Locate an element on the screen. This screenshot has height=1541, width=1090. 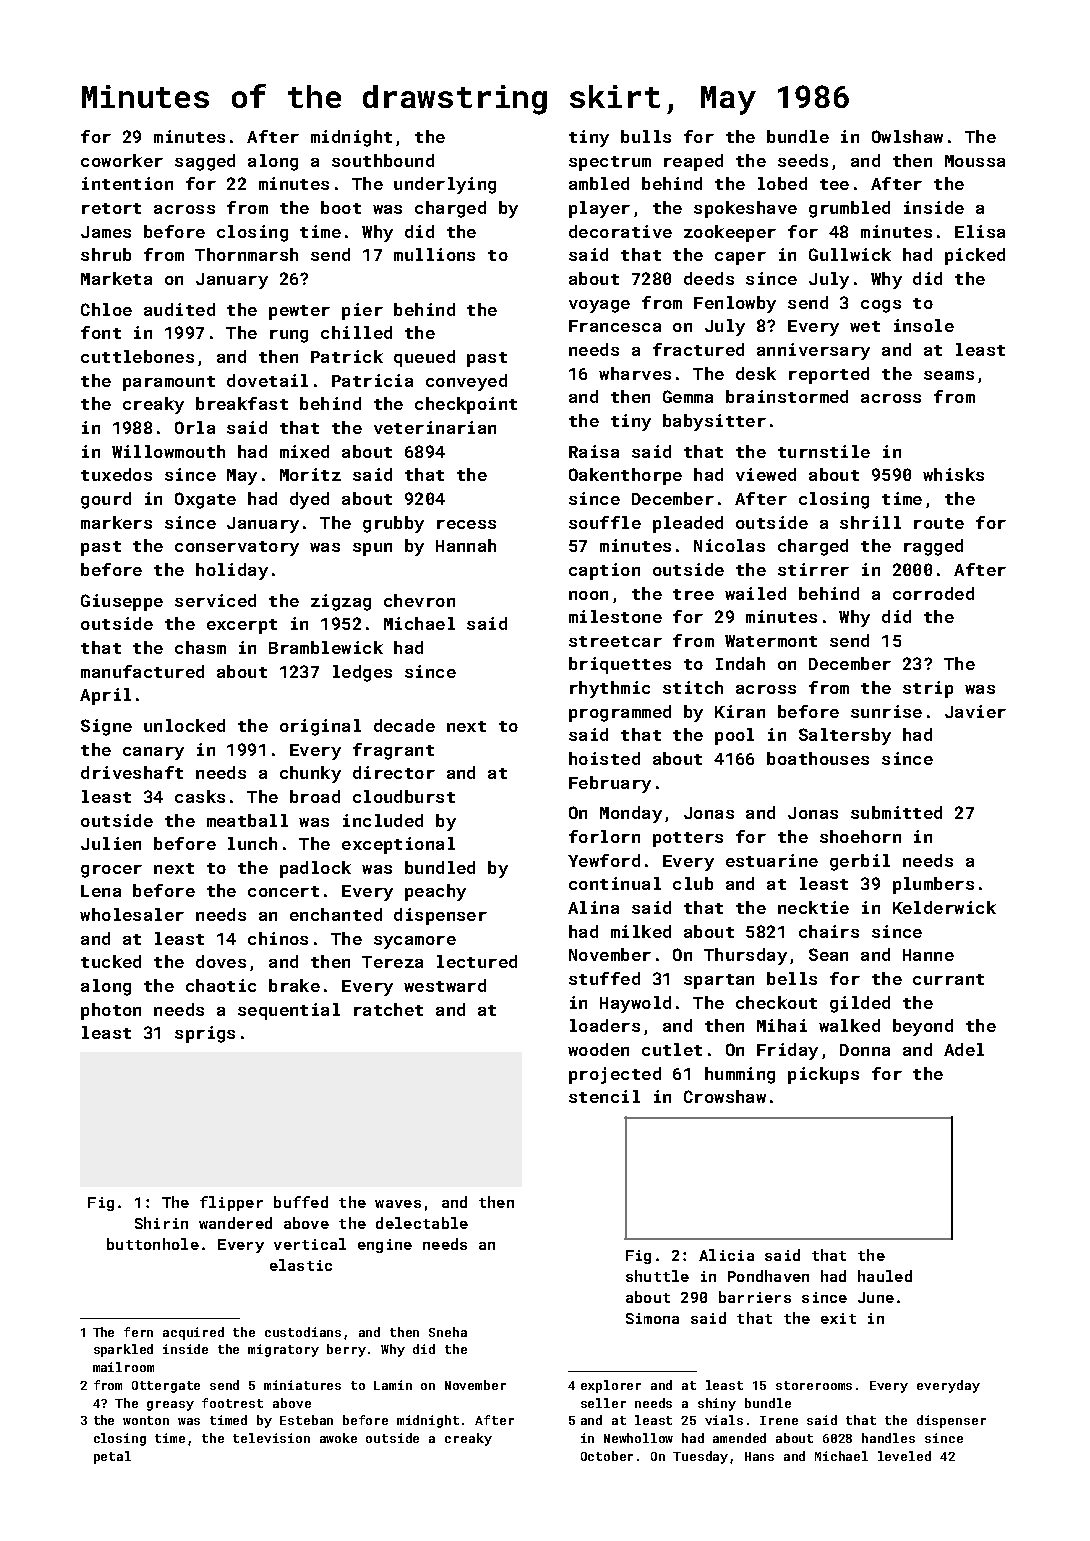
storerooms is located at coordinates (814, 1385).
